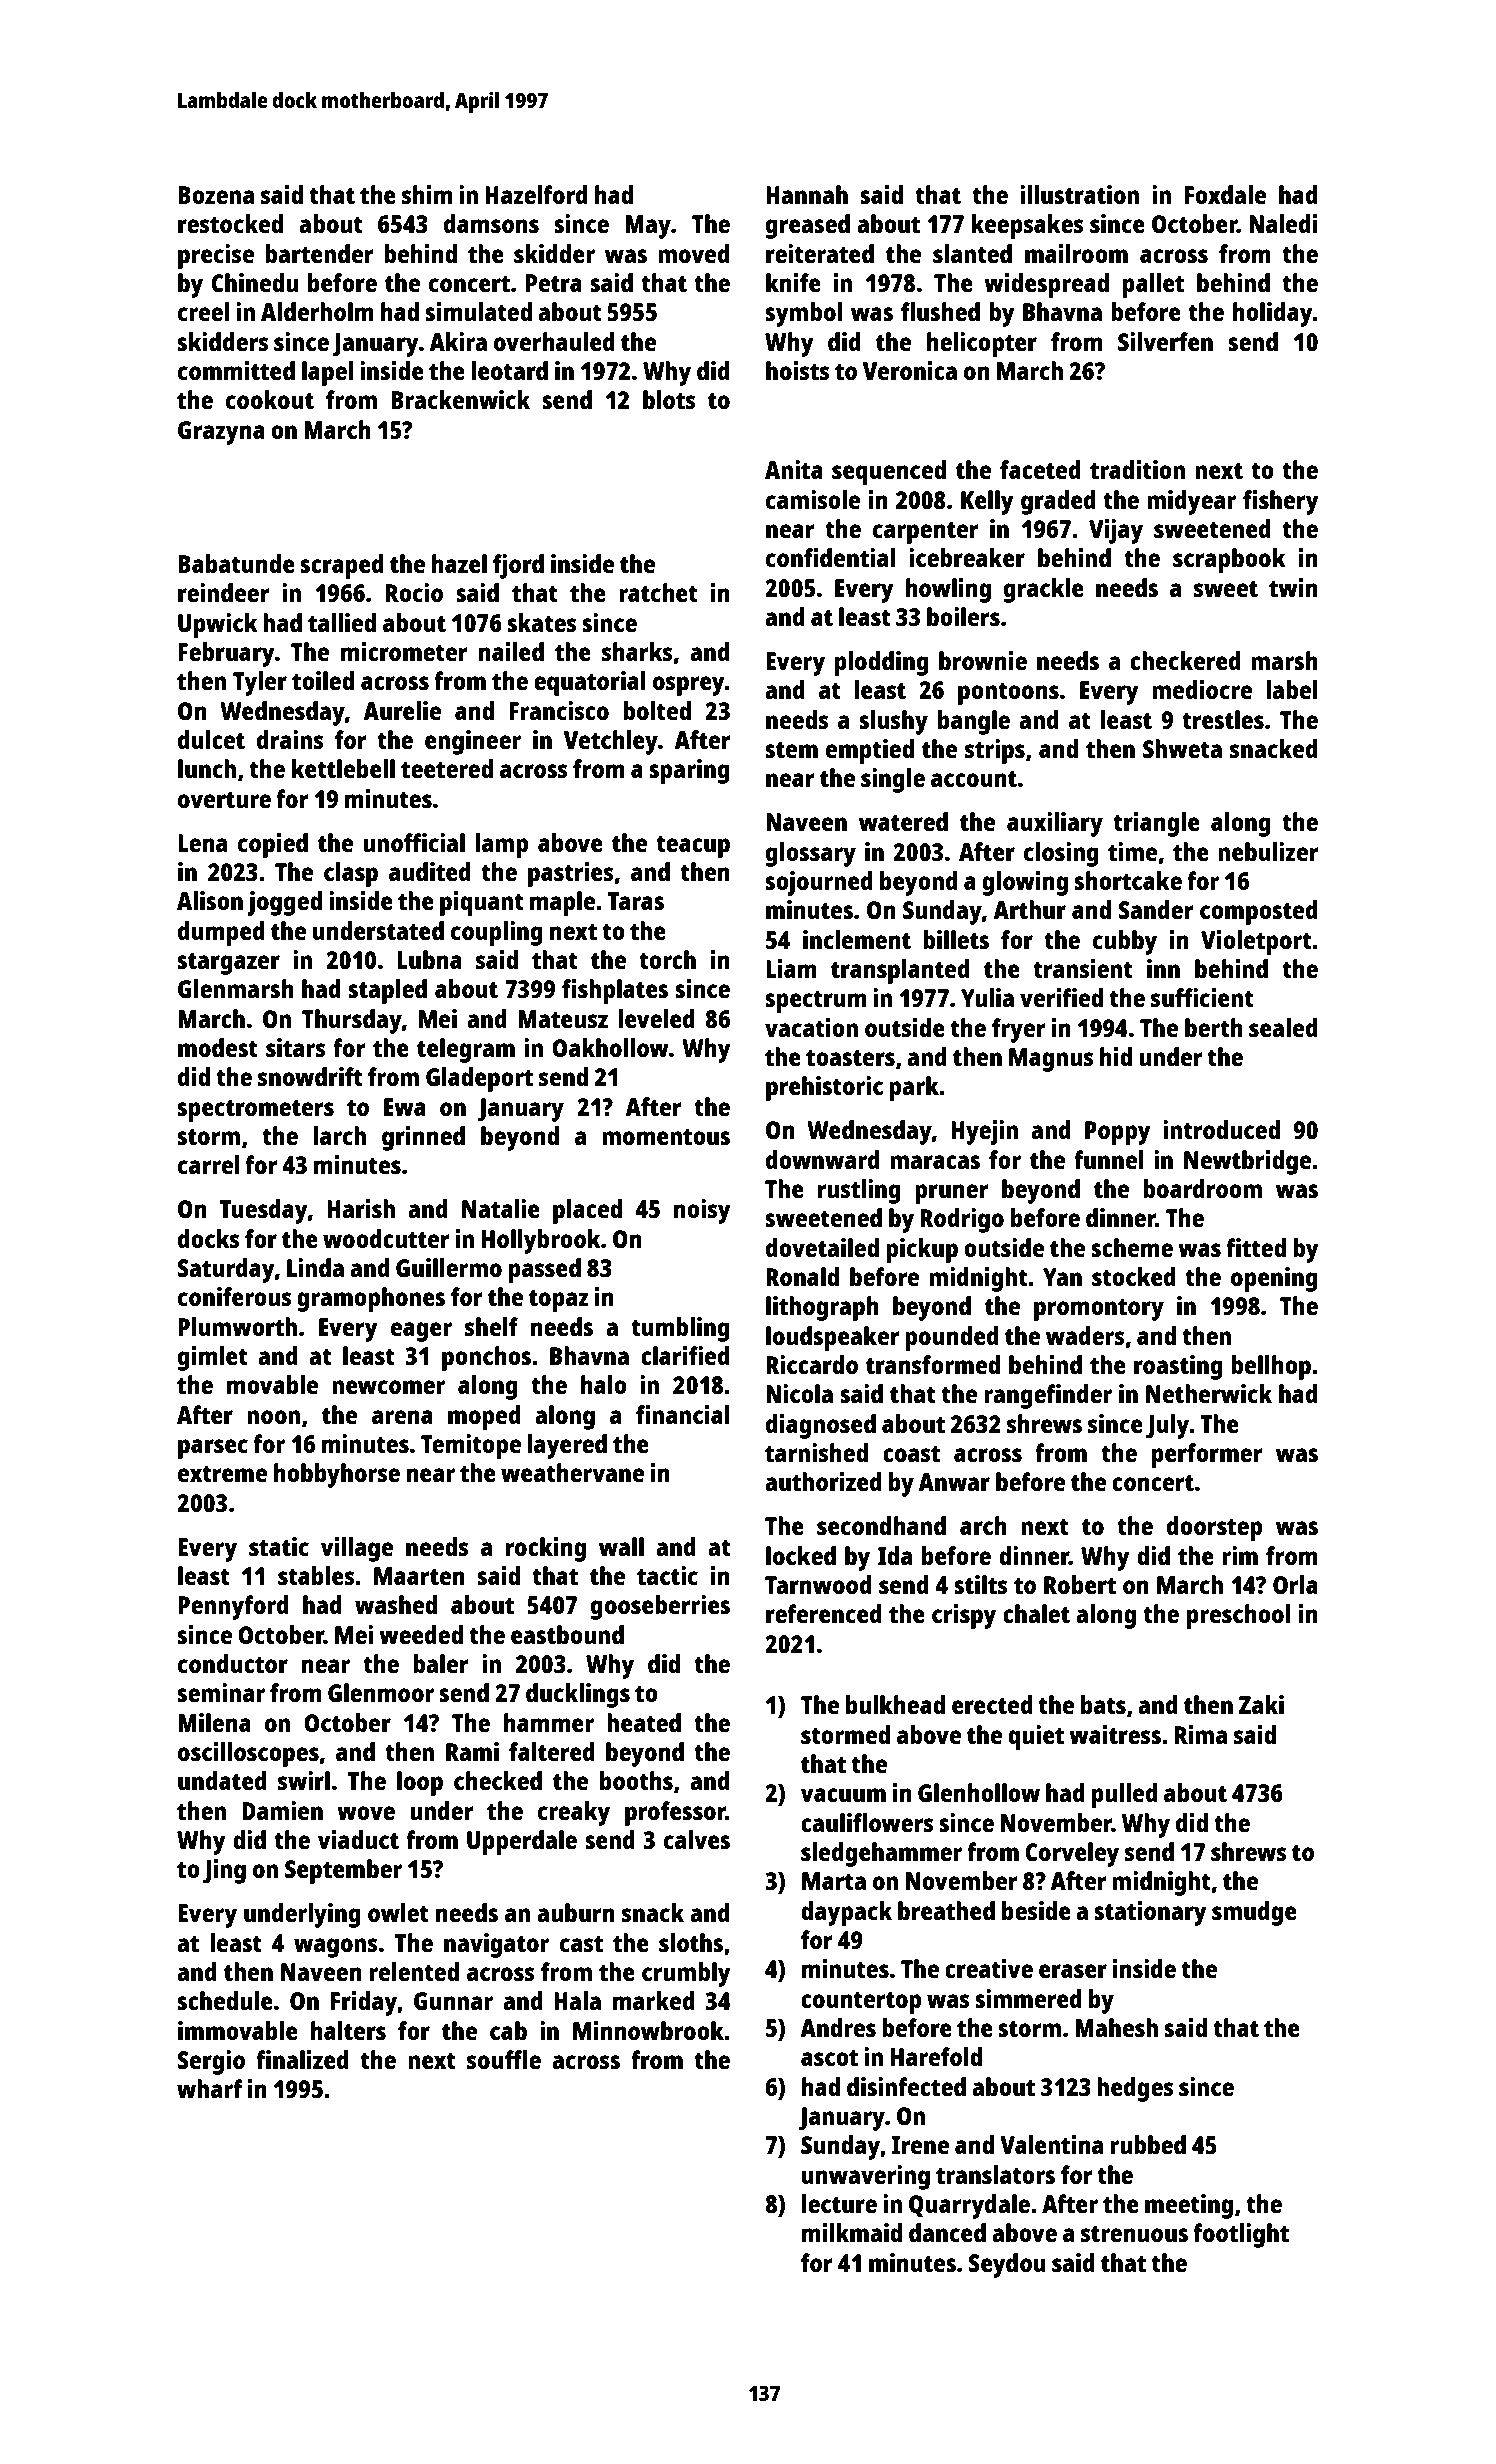 This screenshot has width=1496, height=2464. I want to click on fitted, so click(1256, 1247).
